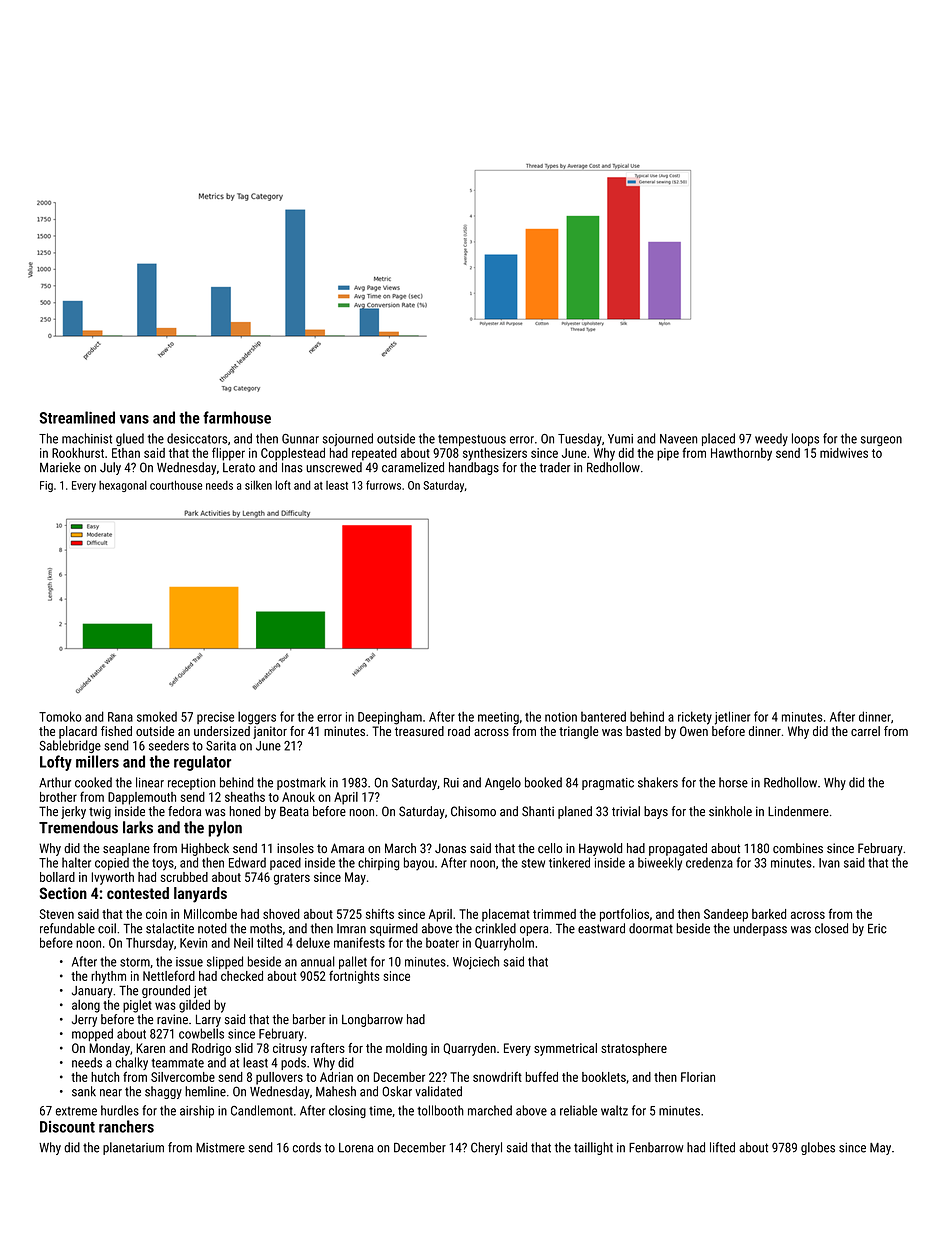 This document has width=952, height=1233. What do you see at coordinates (474, 468) in the document?
I see `handbags` at bounding box center [474, 468].
